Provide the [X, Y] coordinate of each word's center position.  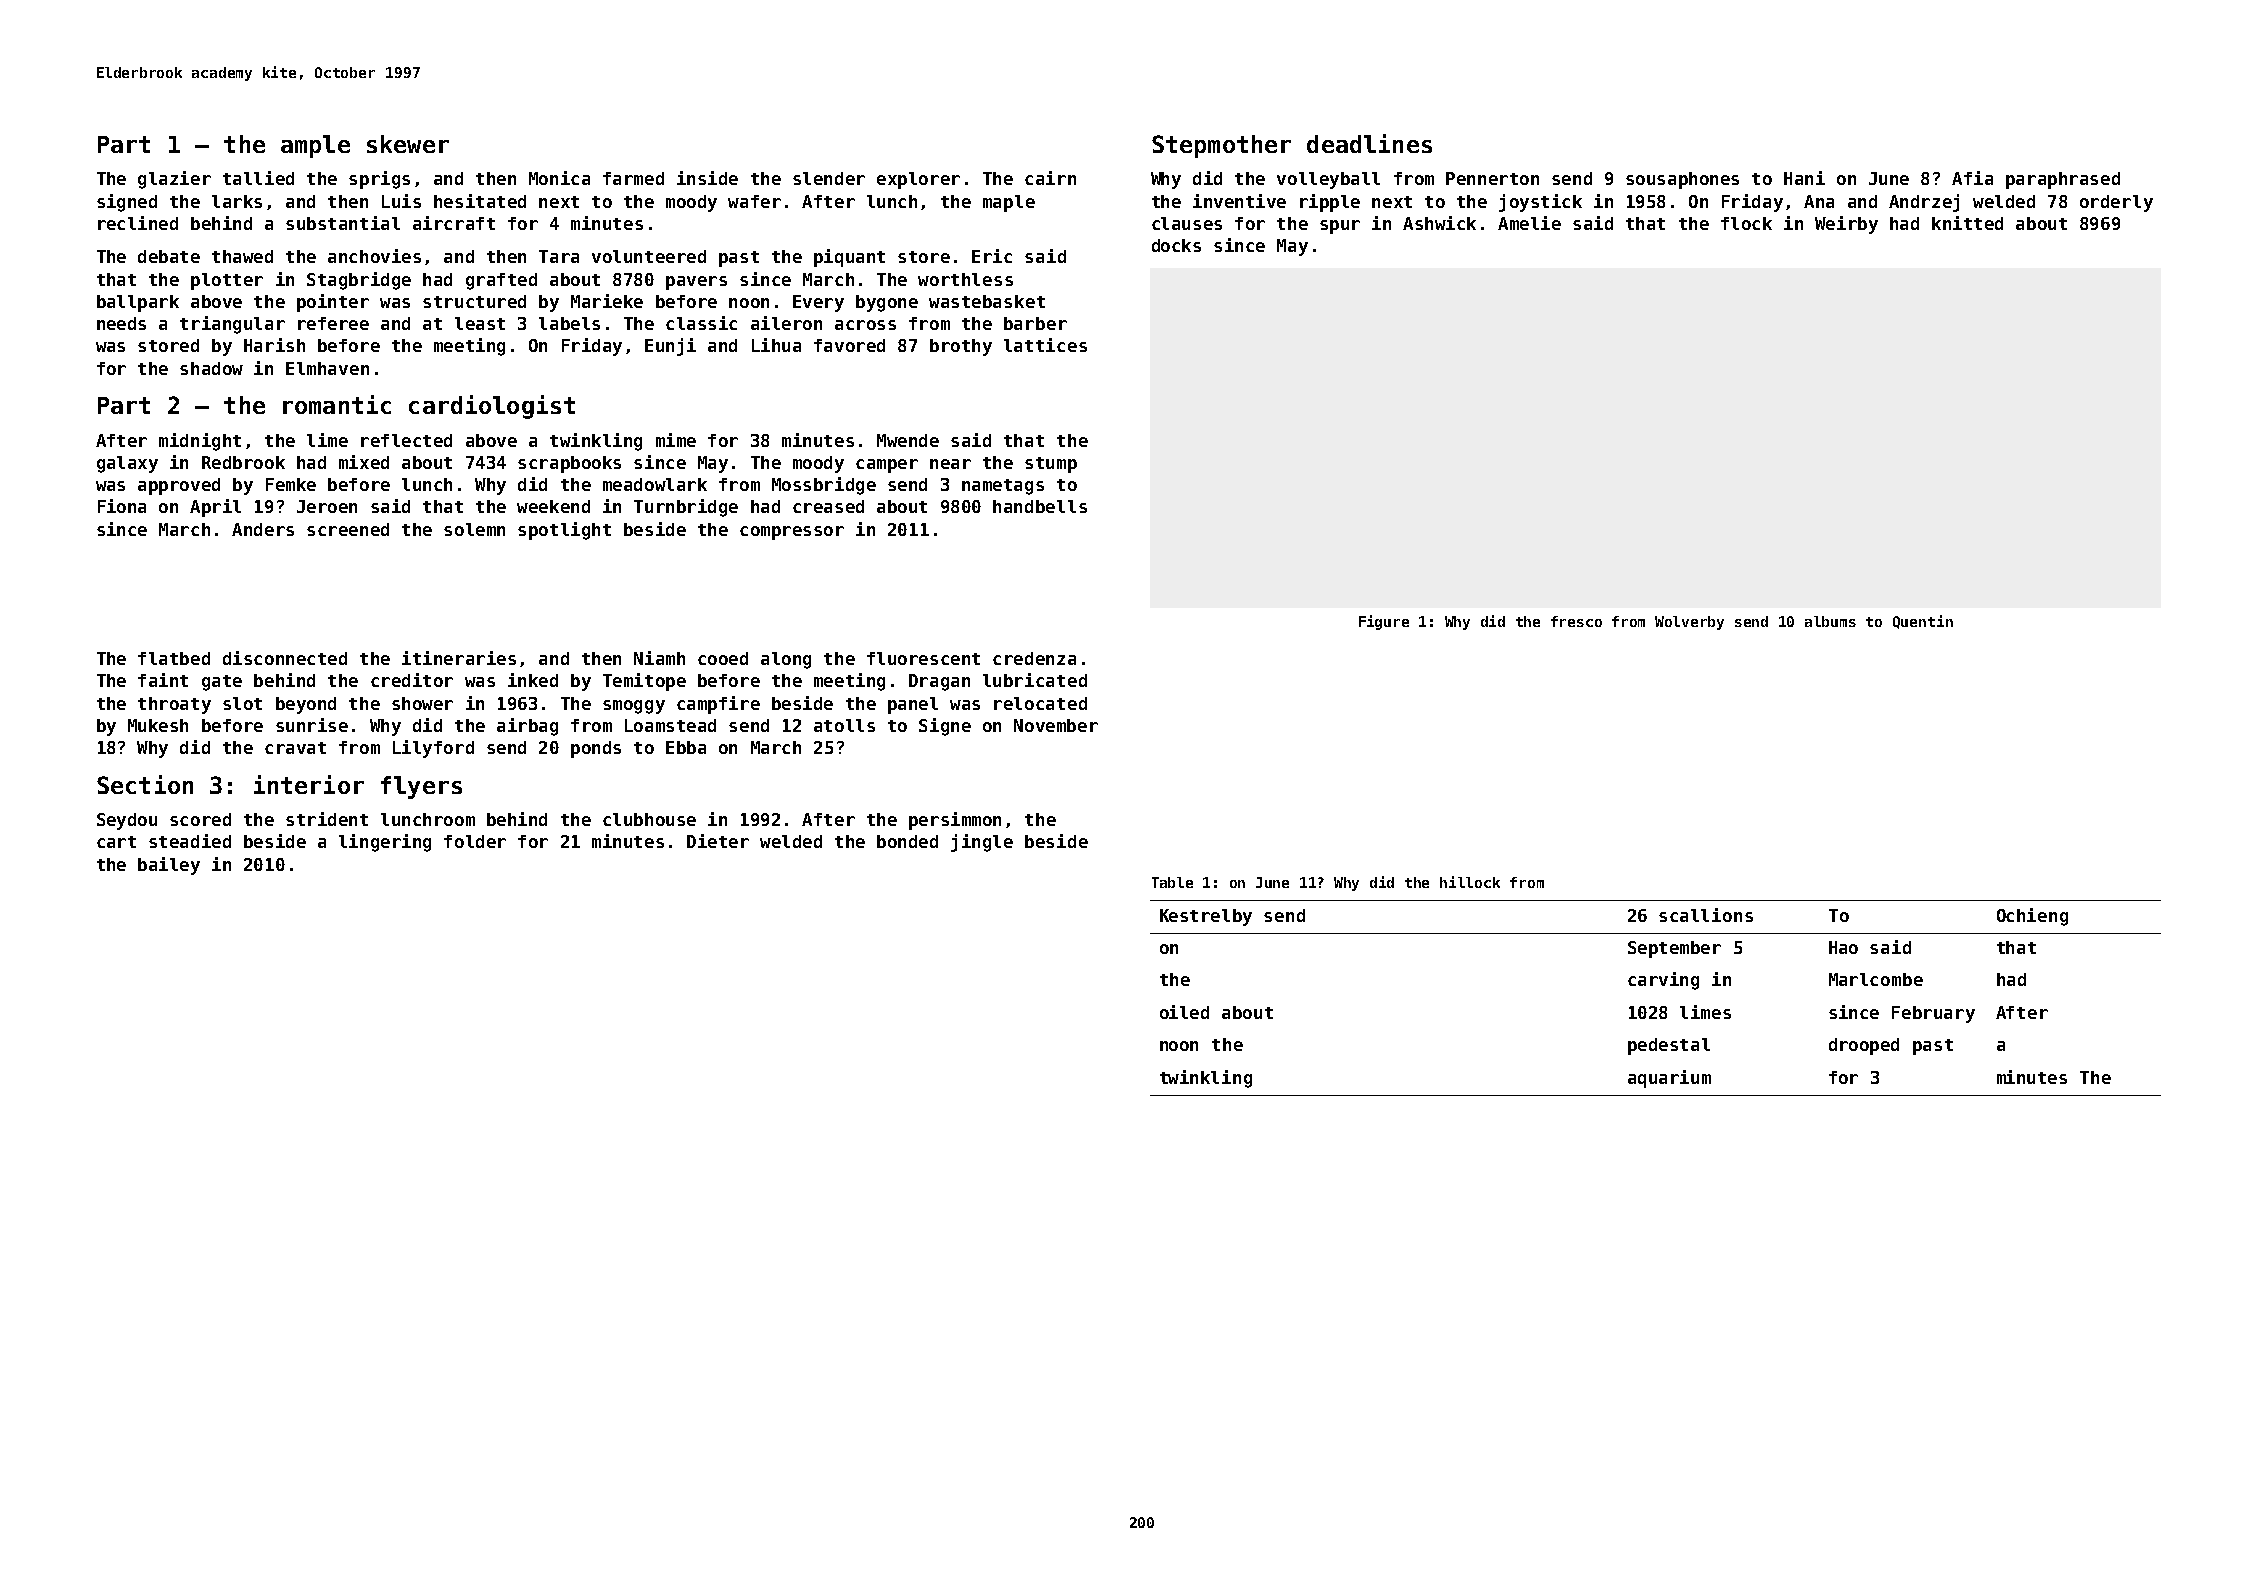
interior [309, 784]
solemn [474, 529]
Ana [1819, 201]
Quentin [1923, 622]
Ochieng [2032, 917]
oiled [1184, 1012]
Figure [1384, 622]
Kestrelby [1206, 917]
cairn [1050, 178]
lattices [1045, 345]
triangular [232, 325]
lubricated [1035, 680]
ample [315, 146]
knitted [1967, 223]
